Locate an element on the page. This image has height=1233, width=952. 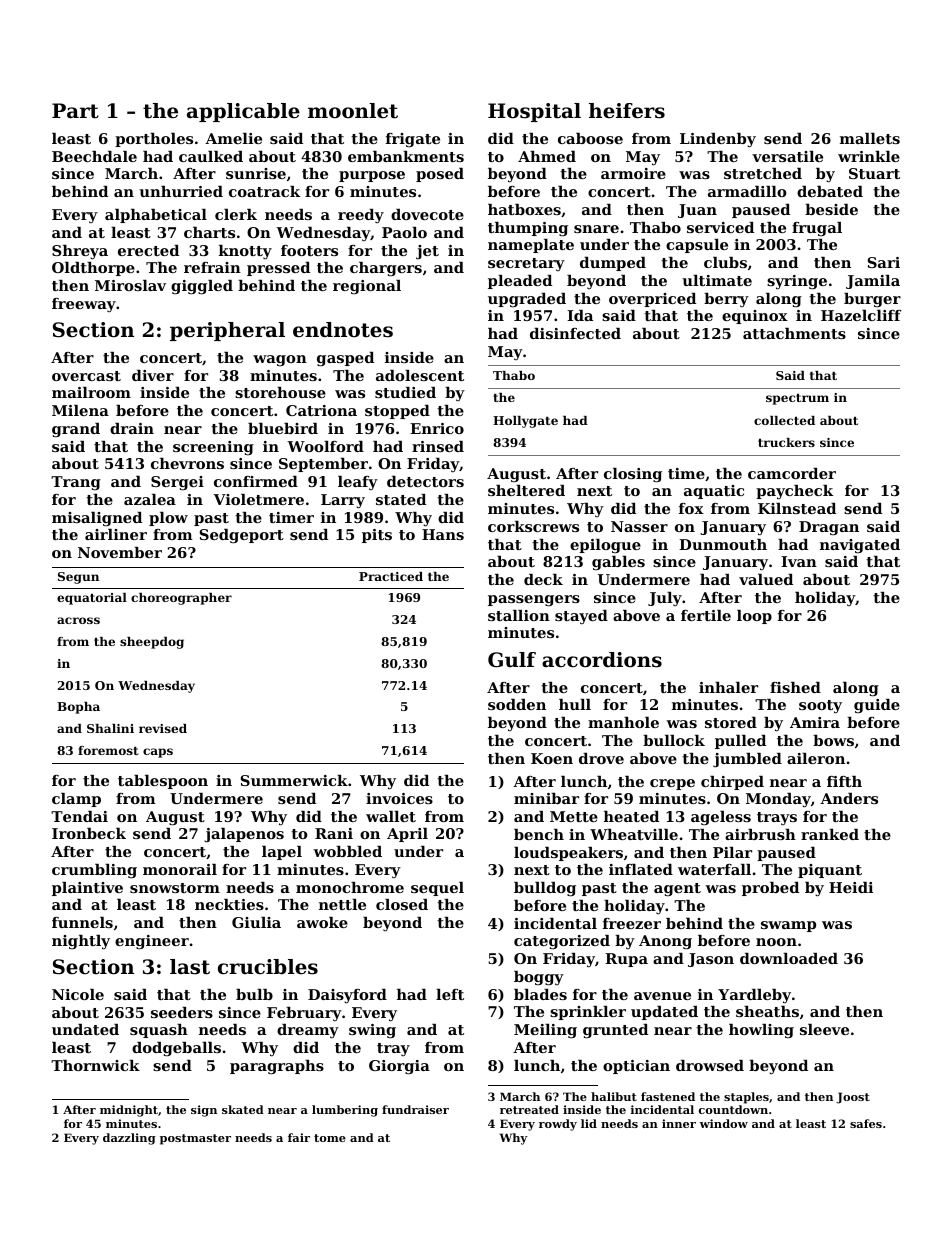
fertile is located at coordinates (706, 615).
